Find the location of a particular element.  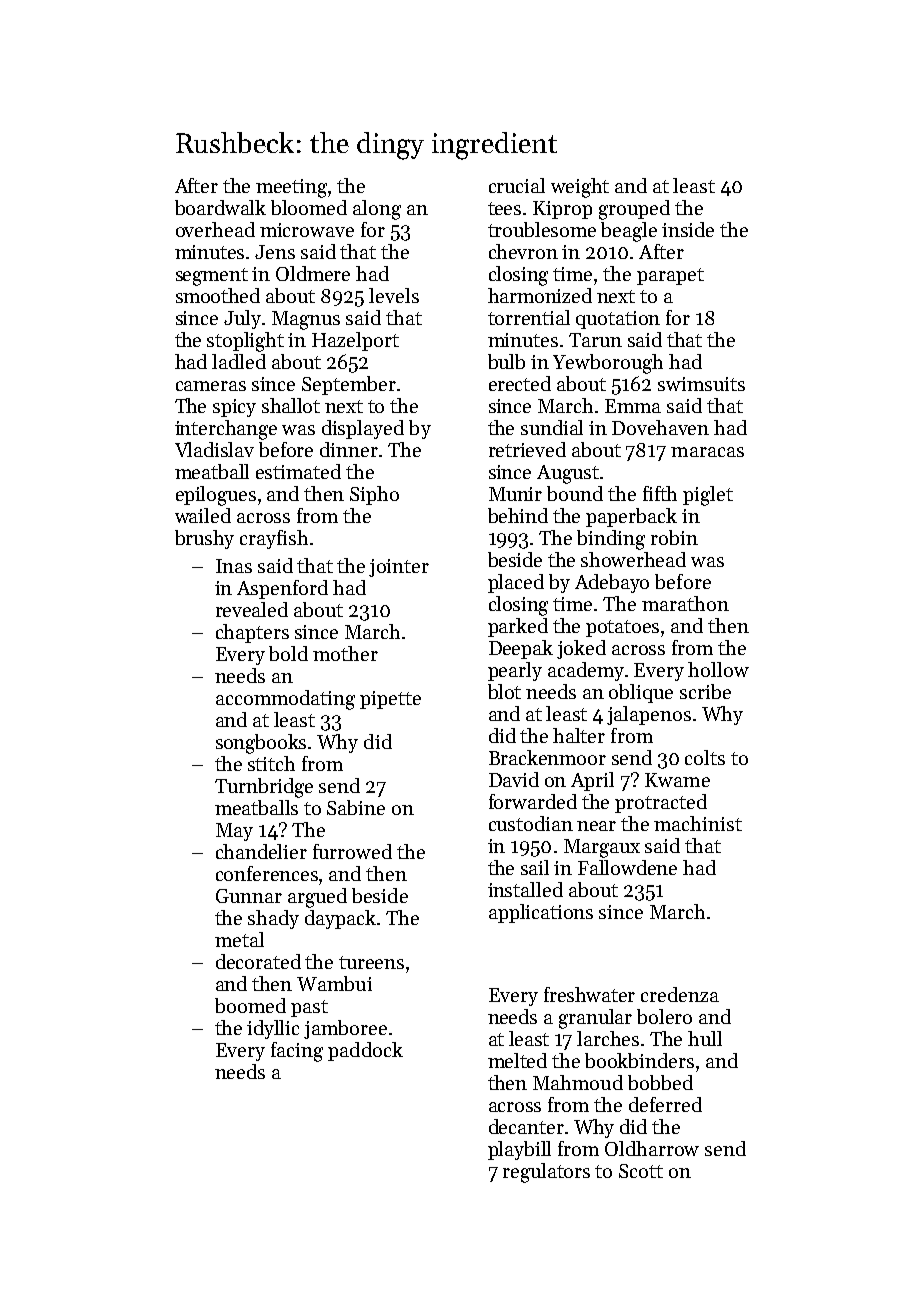

regulators is located at coordinates (546, 1173).
